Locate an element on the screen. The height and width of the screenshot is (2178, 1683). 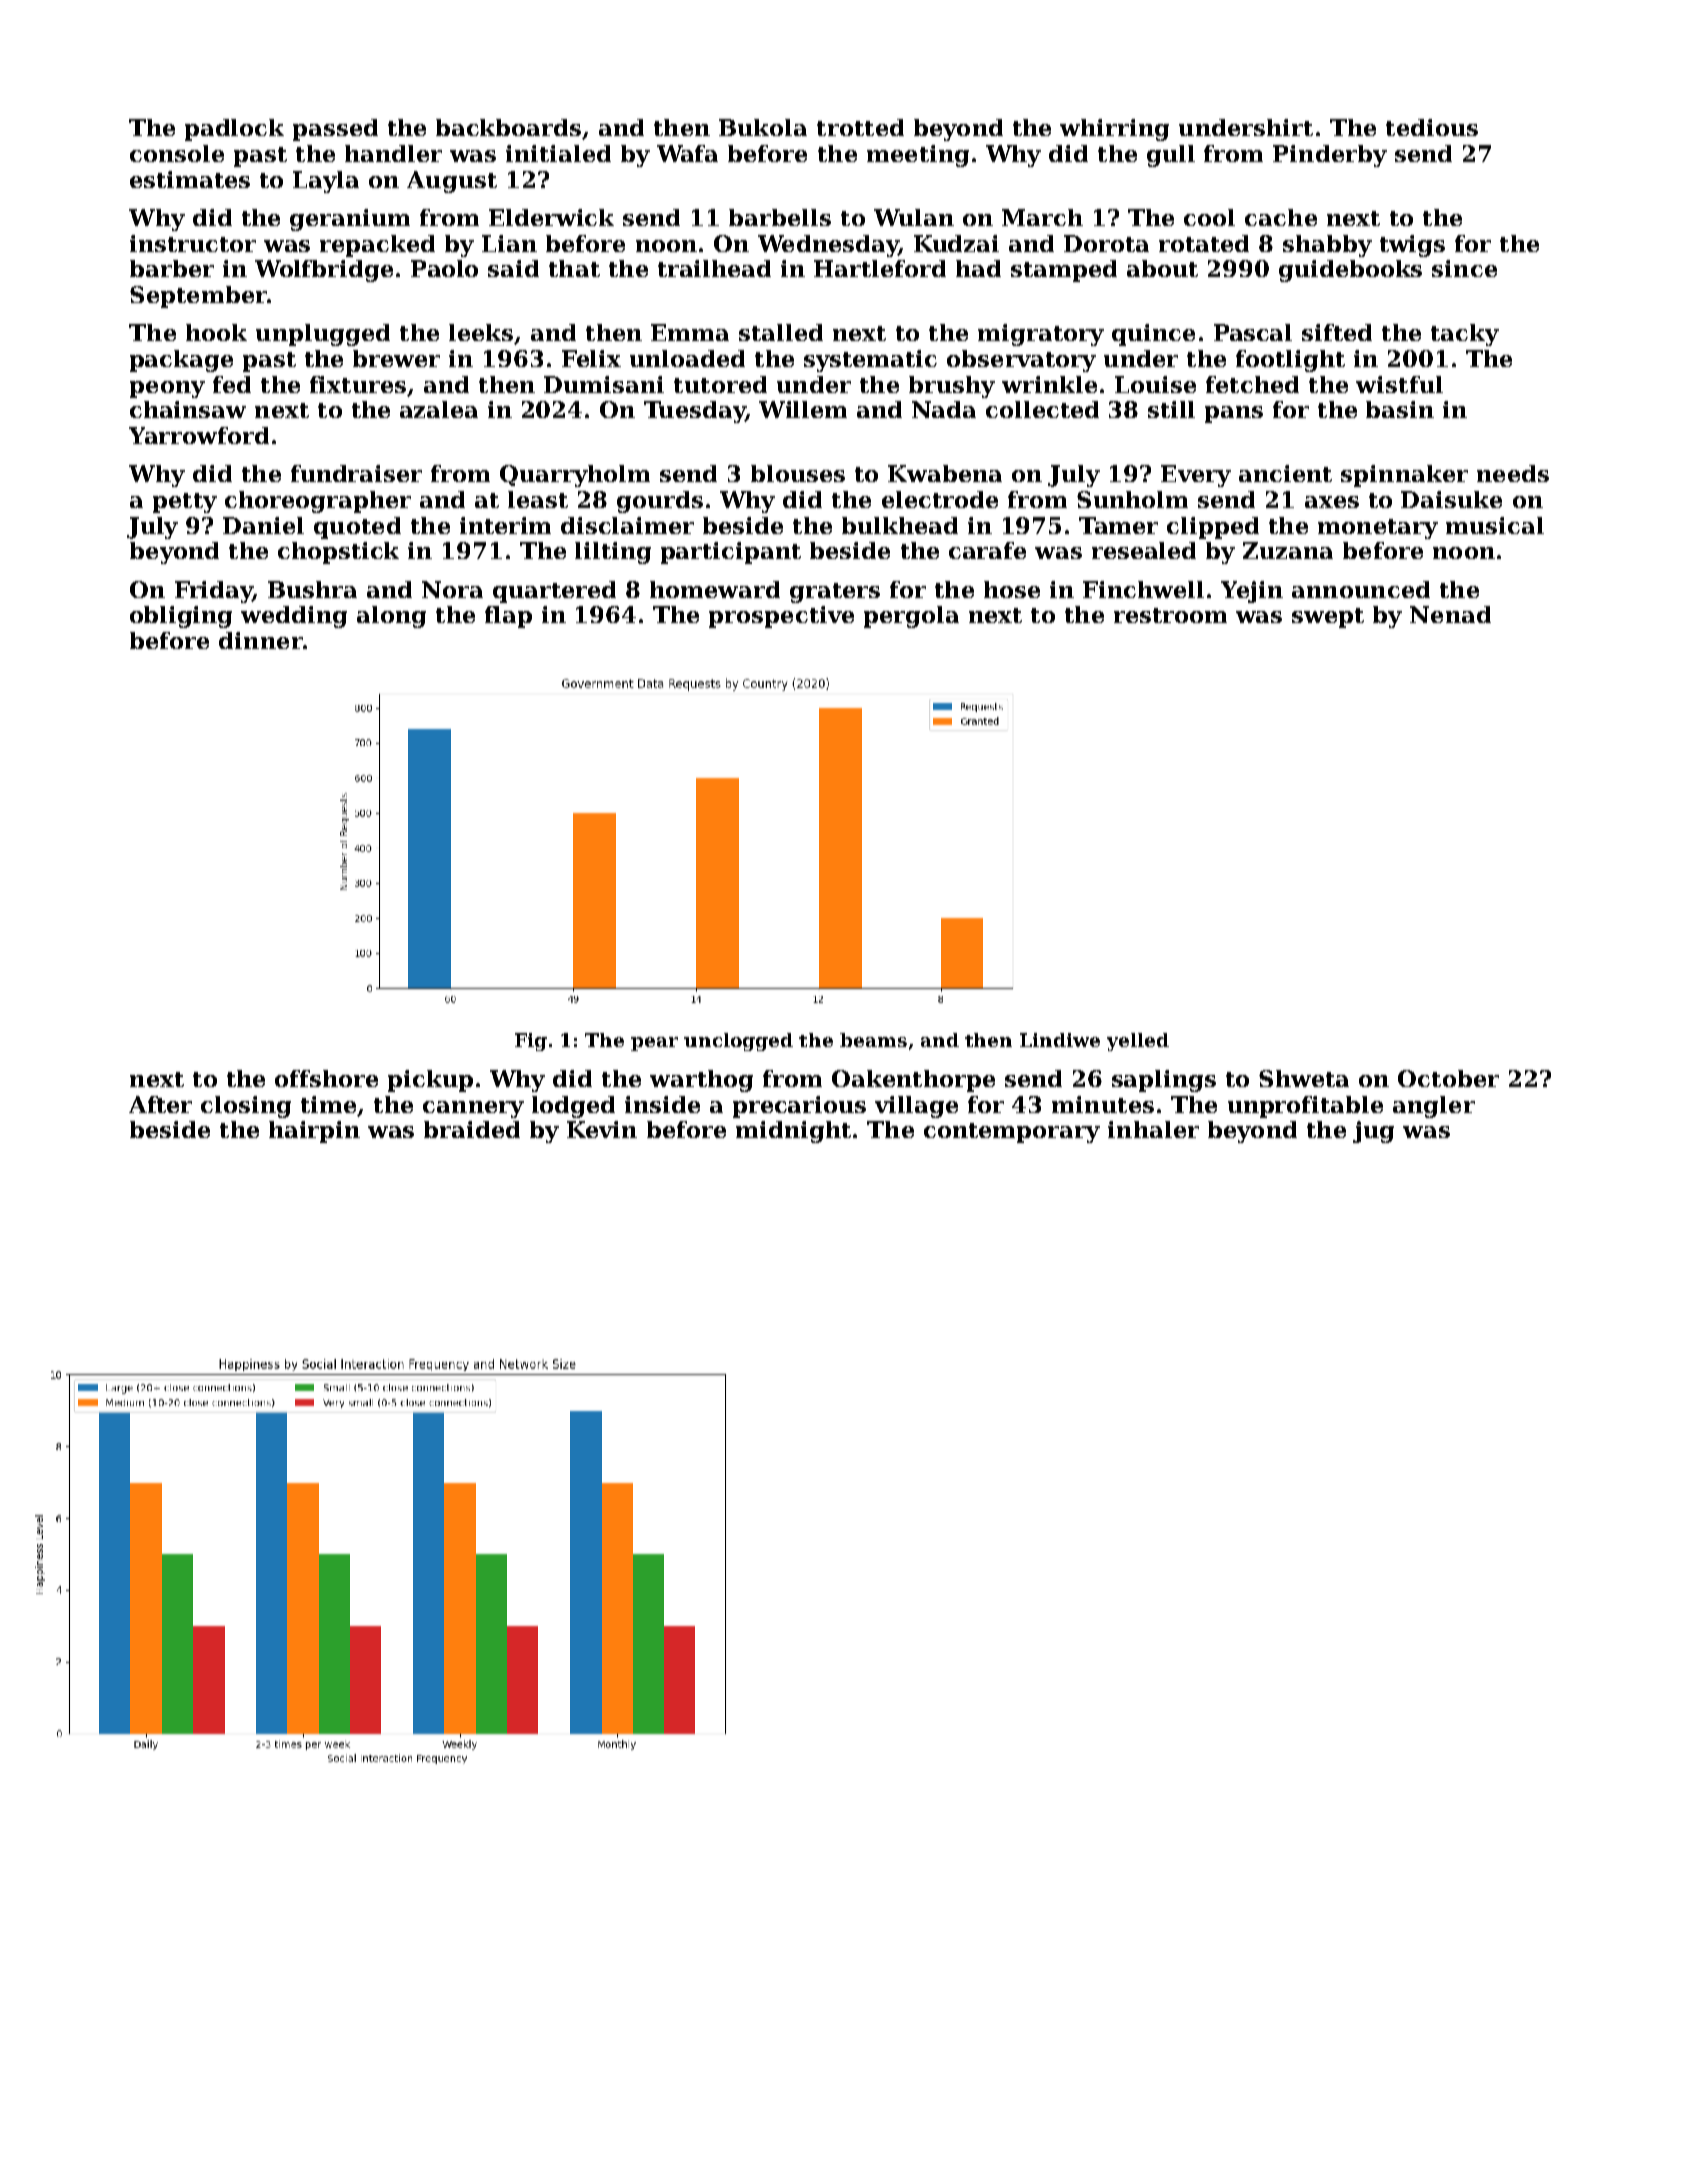
Bukola is located at coordinates (763, 127).
